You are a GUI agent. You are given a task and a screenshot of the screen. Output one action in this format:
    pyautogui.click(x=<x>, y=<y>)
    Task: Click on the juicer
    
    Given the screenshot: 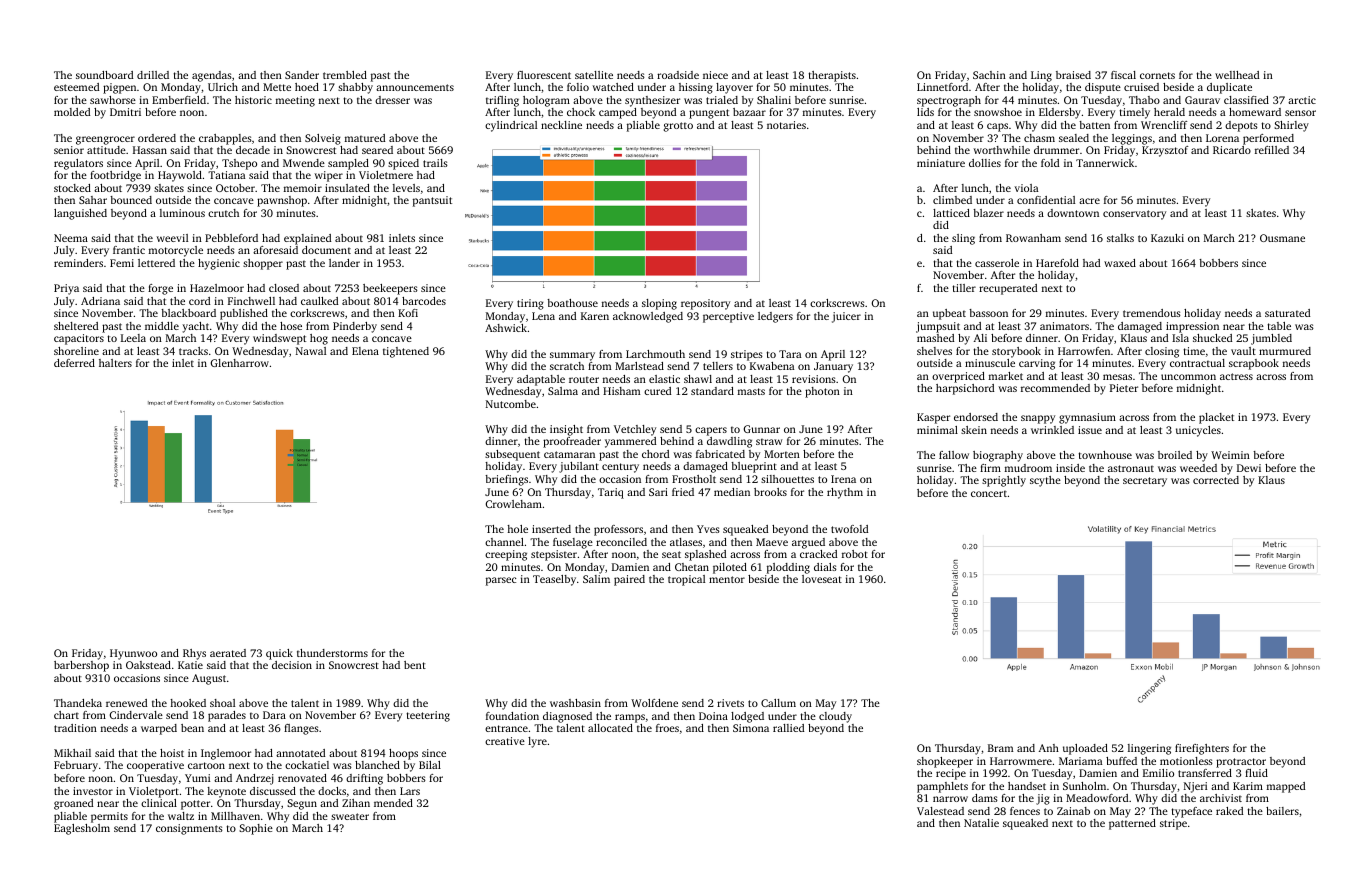 What is the action you would take?
    pyautogui.click(x=846, y=317)
